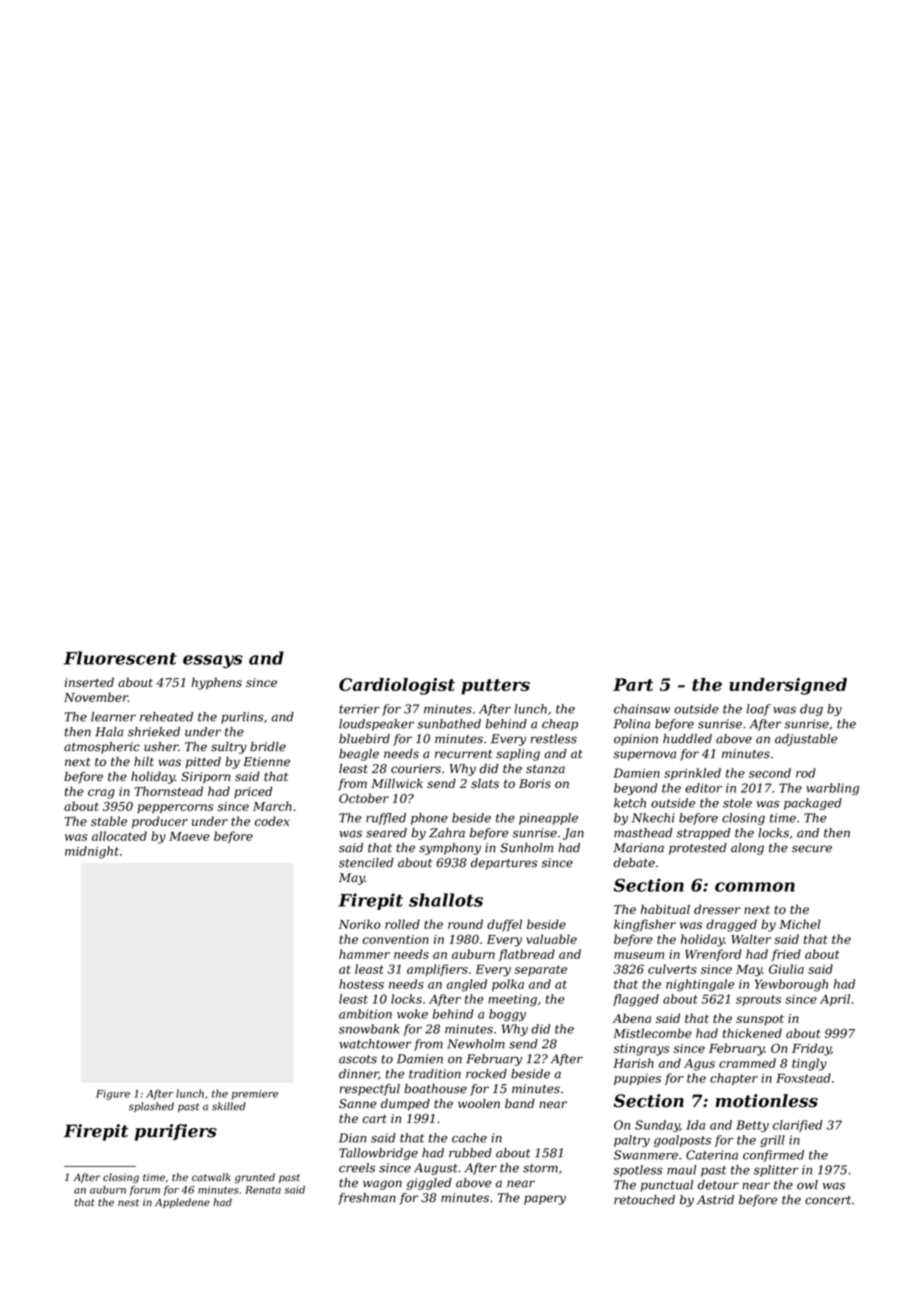  Describe the element at coordinates (92, 852) in the document. I see `midnight` at that location.
